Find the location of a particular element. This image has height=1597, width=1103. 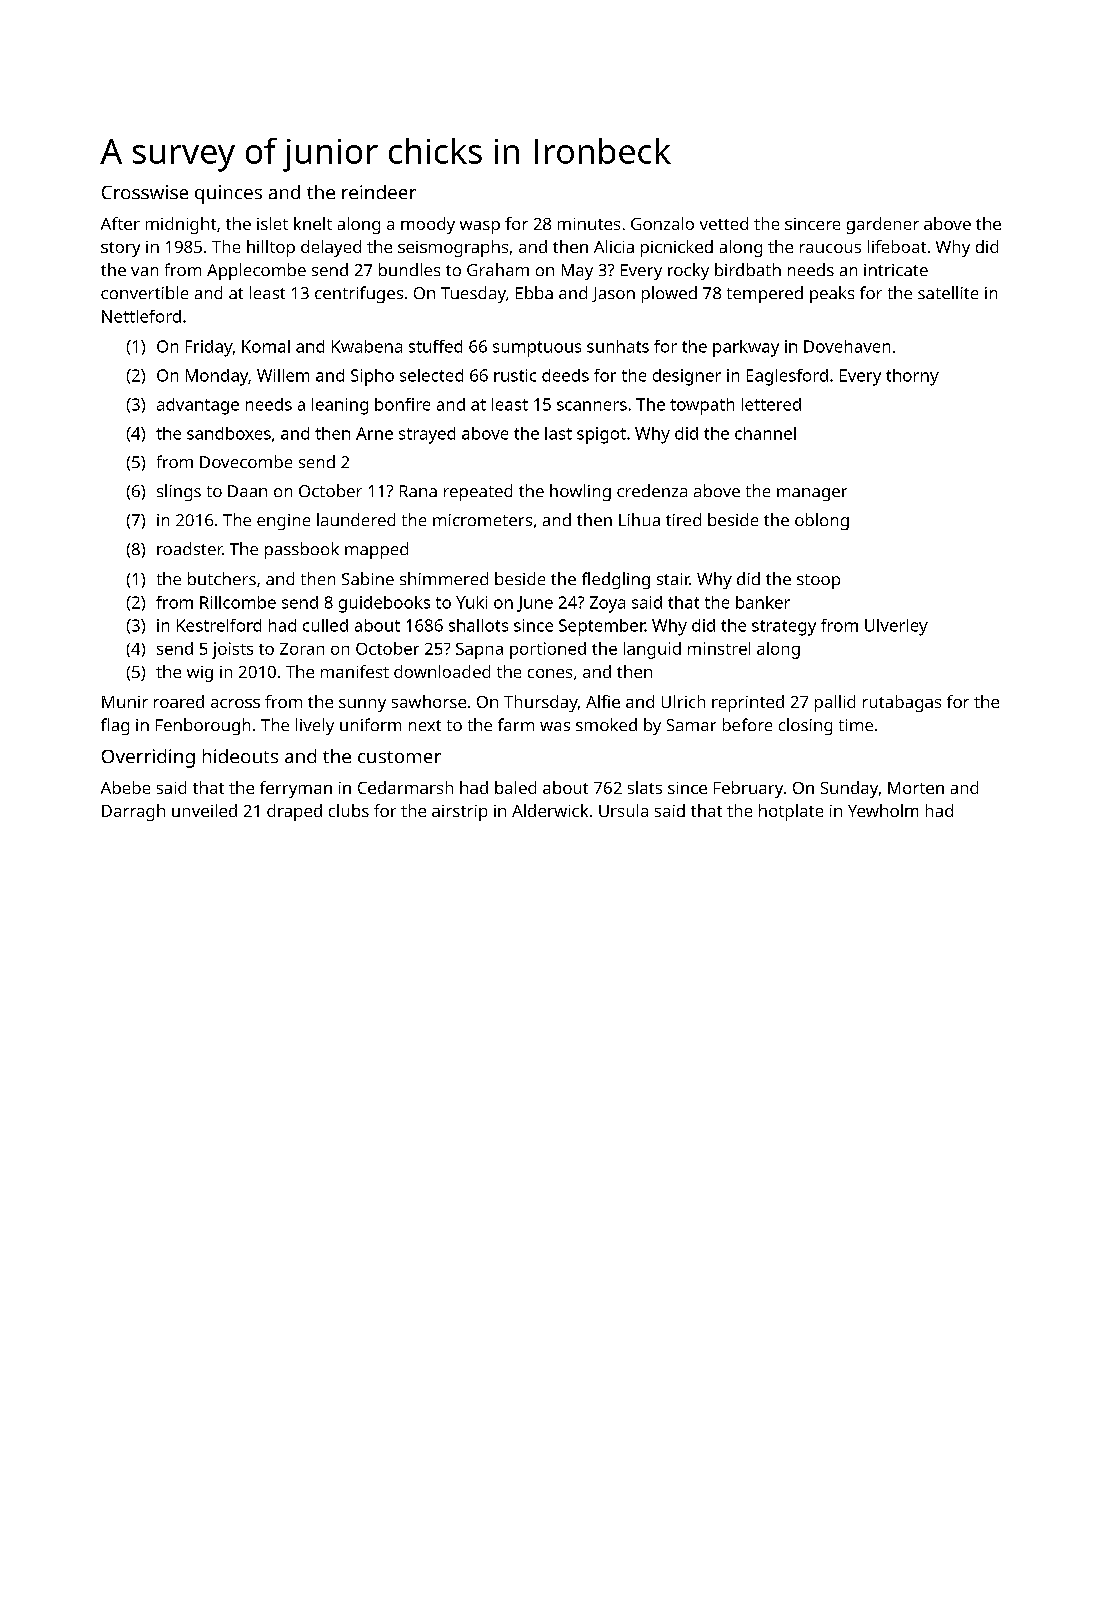

Gonzalo is located at coordinates (662, 223).
